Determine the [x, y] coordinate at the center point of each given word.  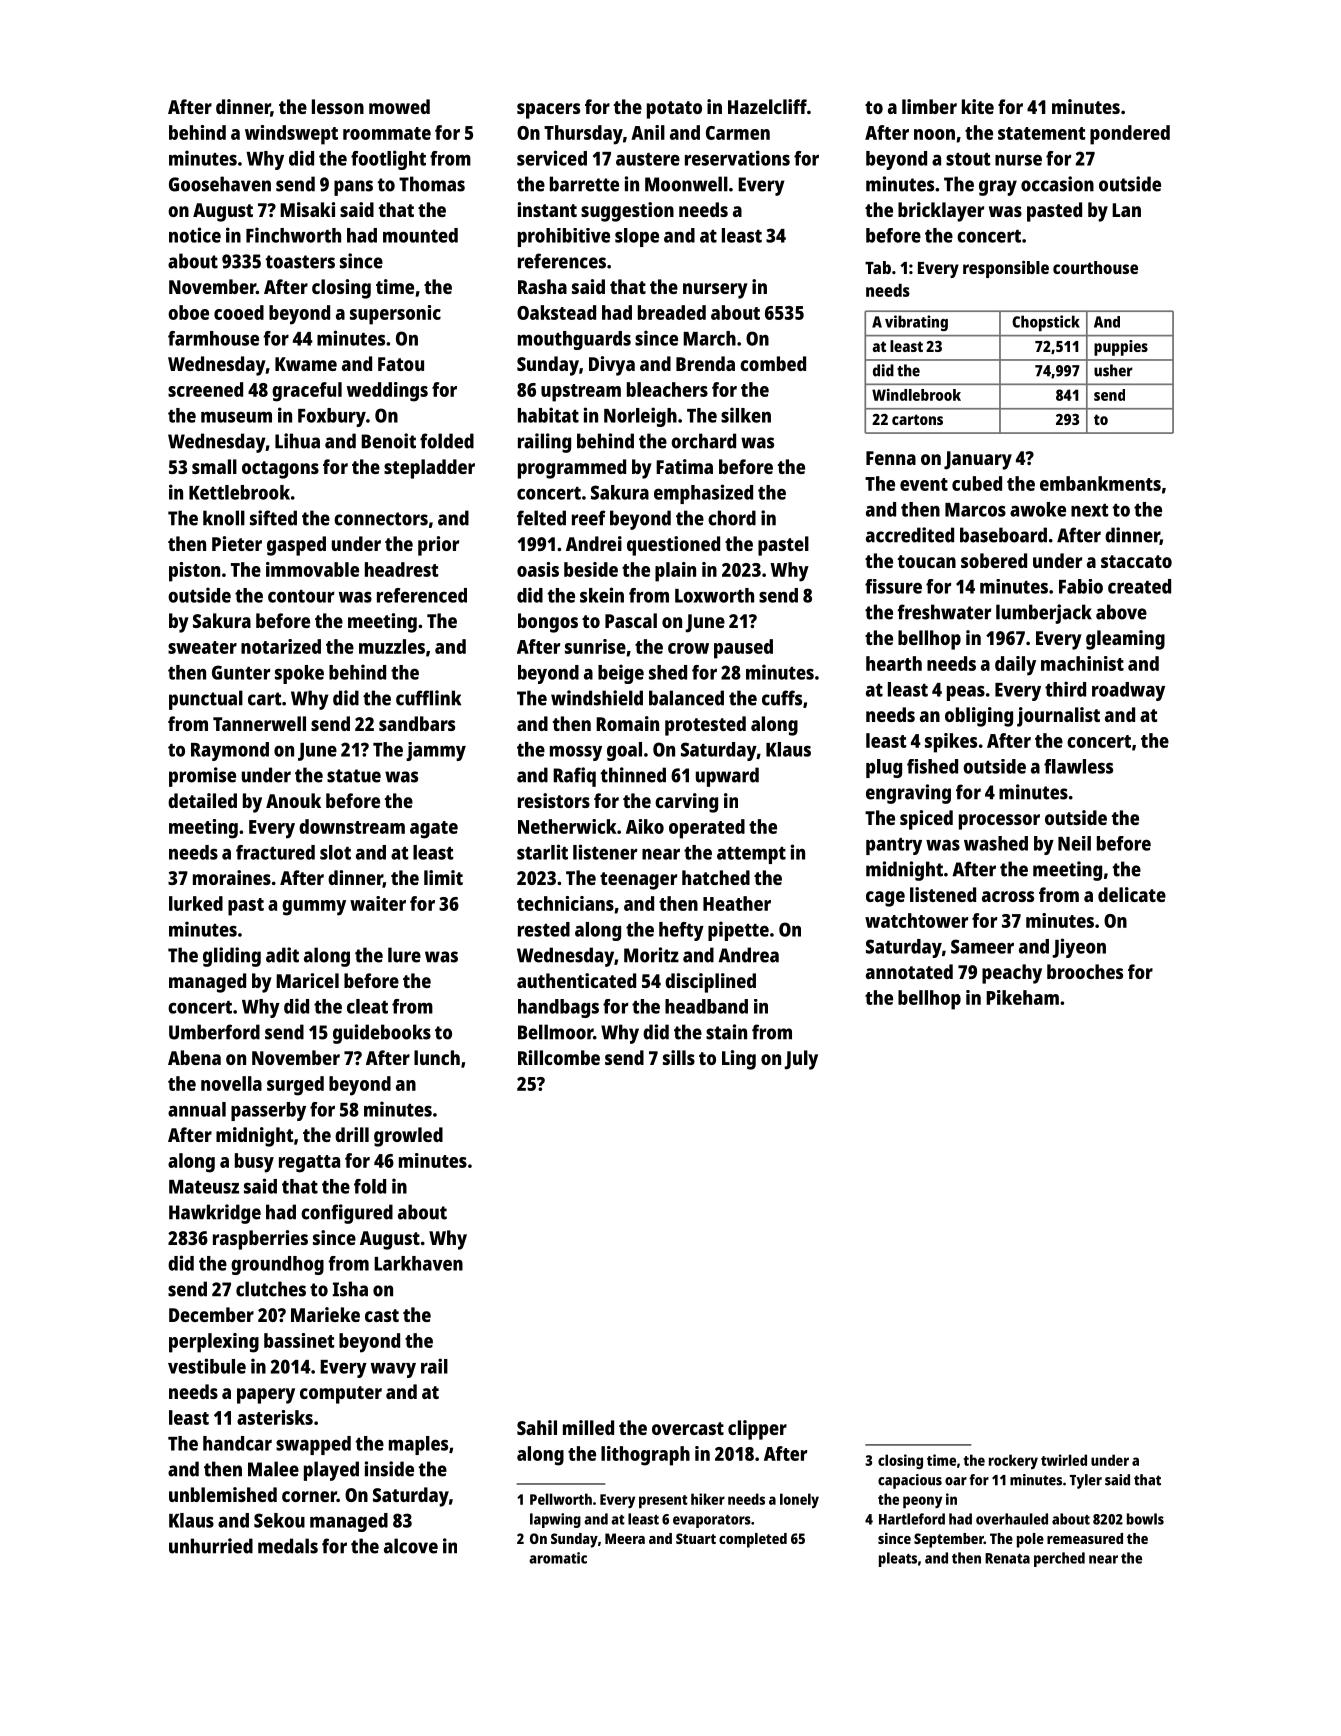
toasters [300, 262]
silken [746, 415]
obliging [979, 717]
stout [968, 159]
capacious [910, 1481]
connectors [381, 519]
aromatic [558, 1558]
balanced [686, 698]
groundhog [277, 1265]
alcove [411, 1546]
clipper [757, 1430]
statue [354, 776]
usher [1113, 370]
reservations [737, 158]
